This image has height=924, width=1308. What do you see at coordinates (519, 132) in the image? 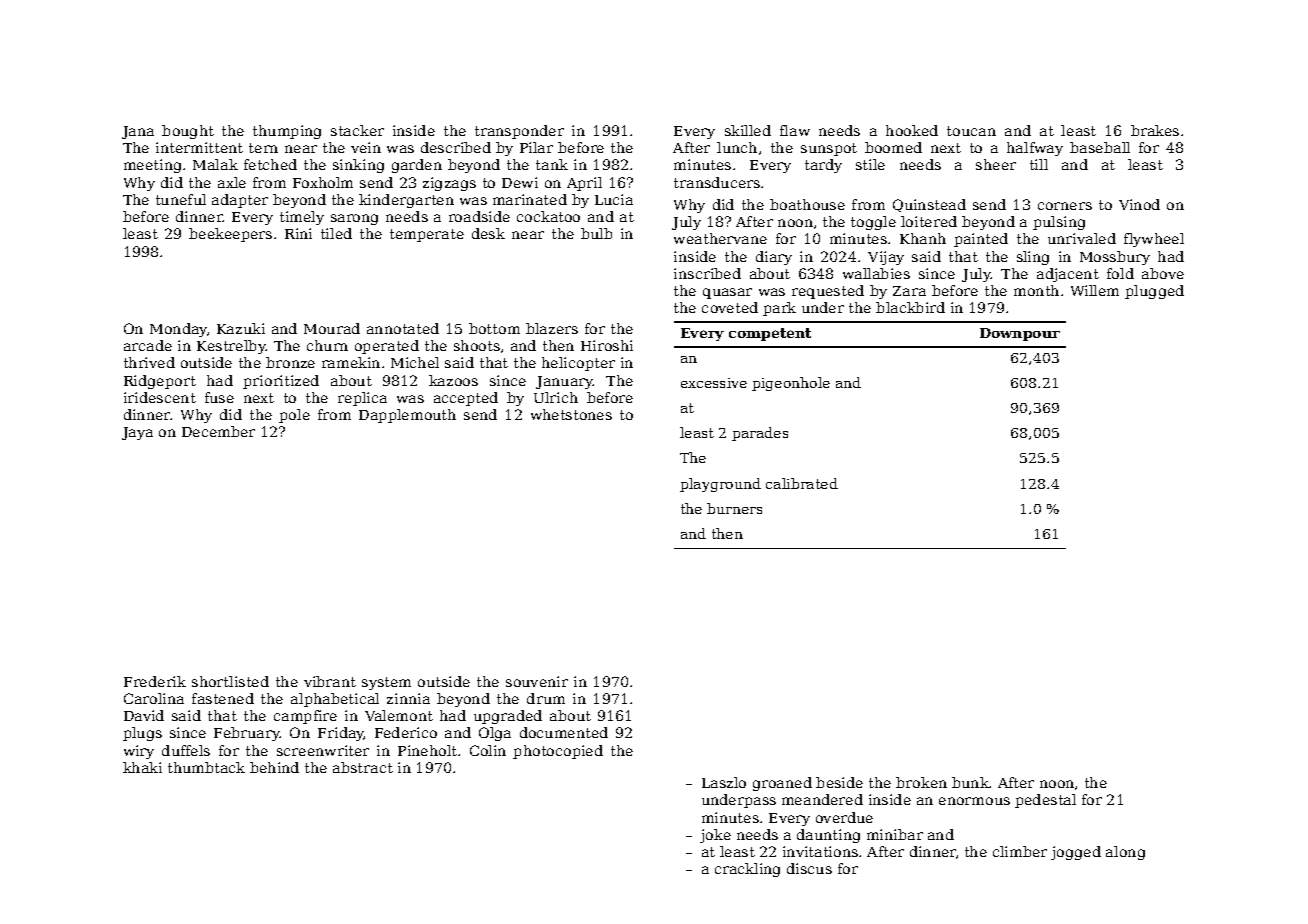
I see `transponder` at bounding box center [519, 132].
